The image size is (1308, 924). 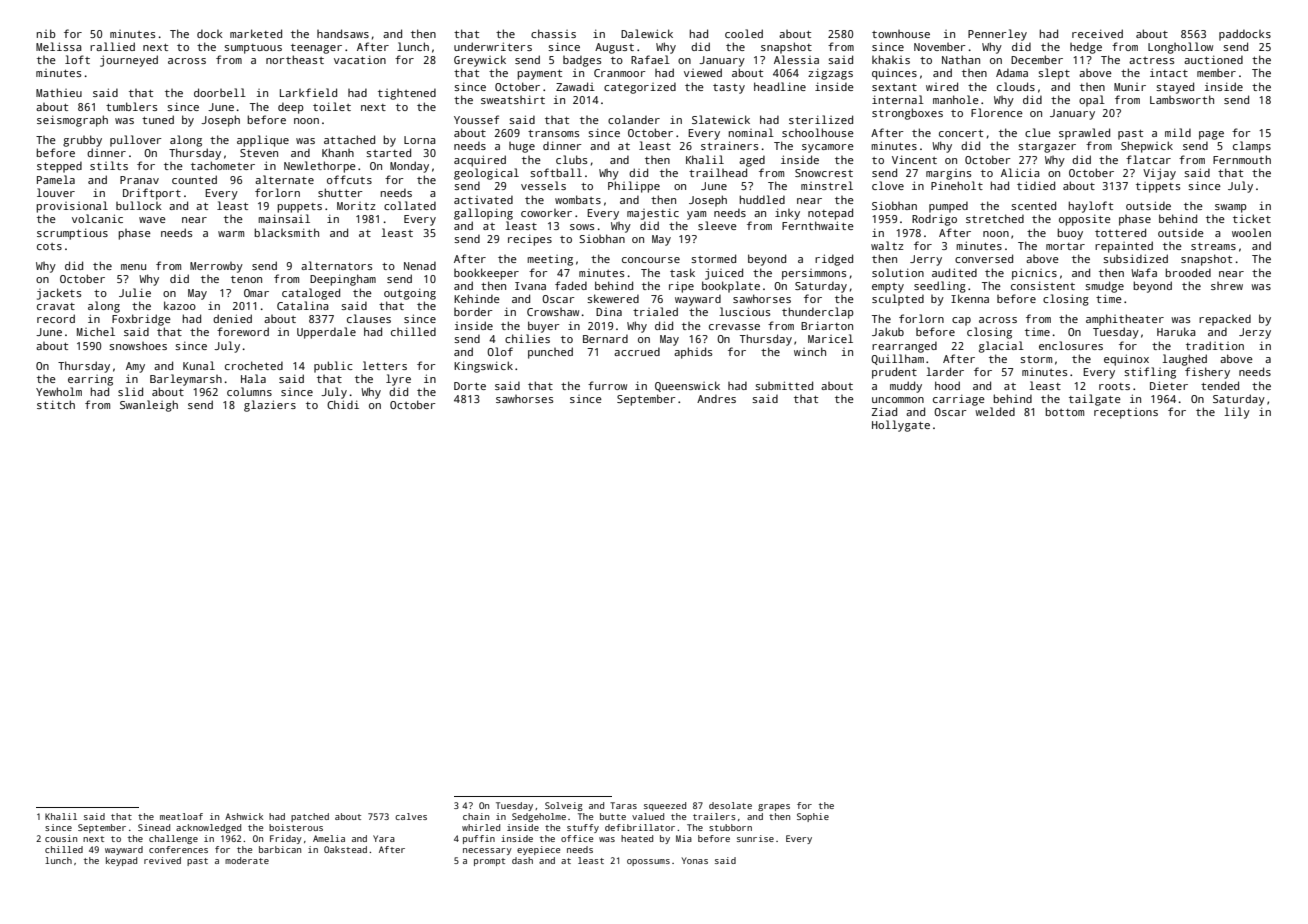 What do you see at coordinates (695, 860) in the image?
I see `Yonas` at bounding box center [695, 860].
